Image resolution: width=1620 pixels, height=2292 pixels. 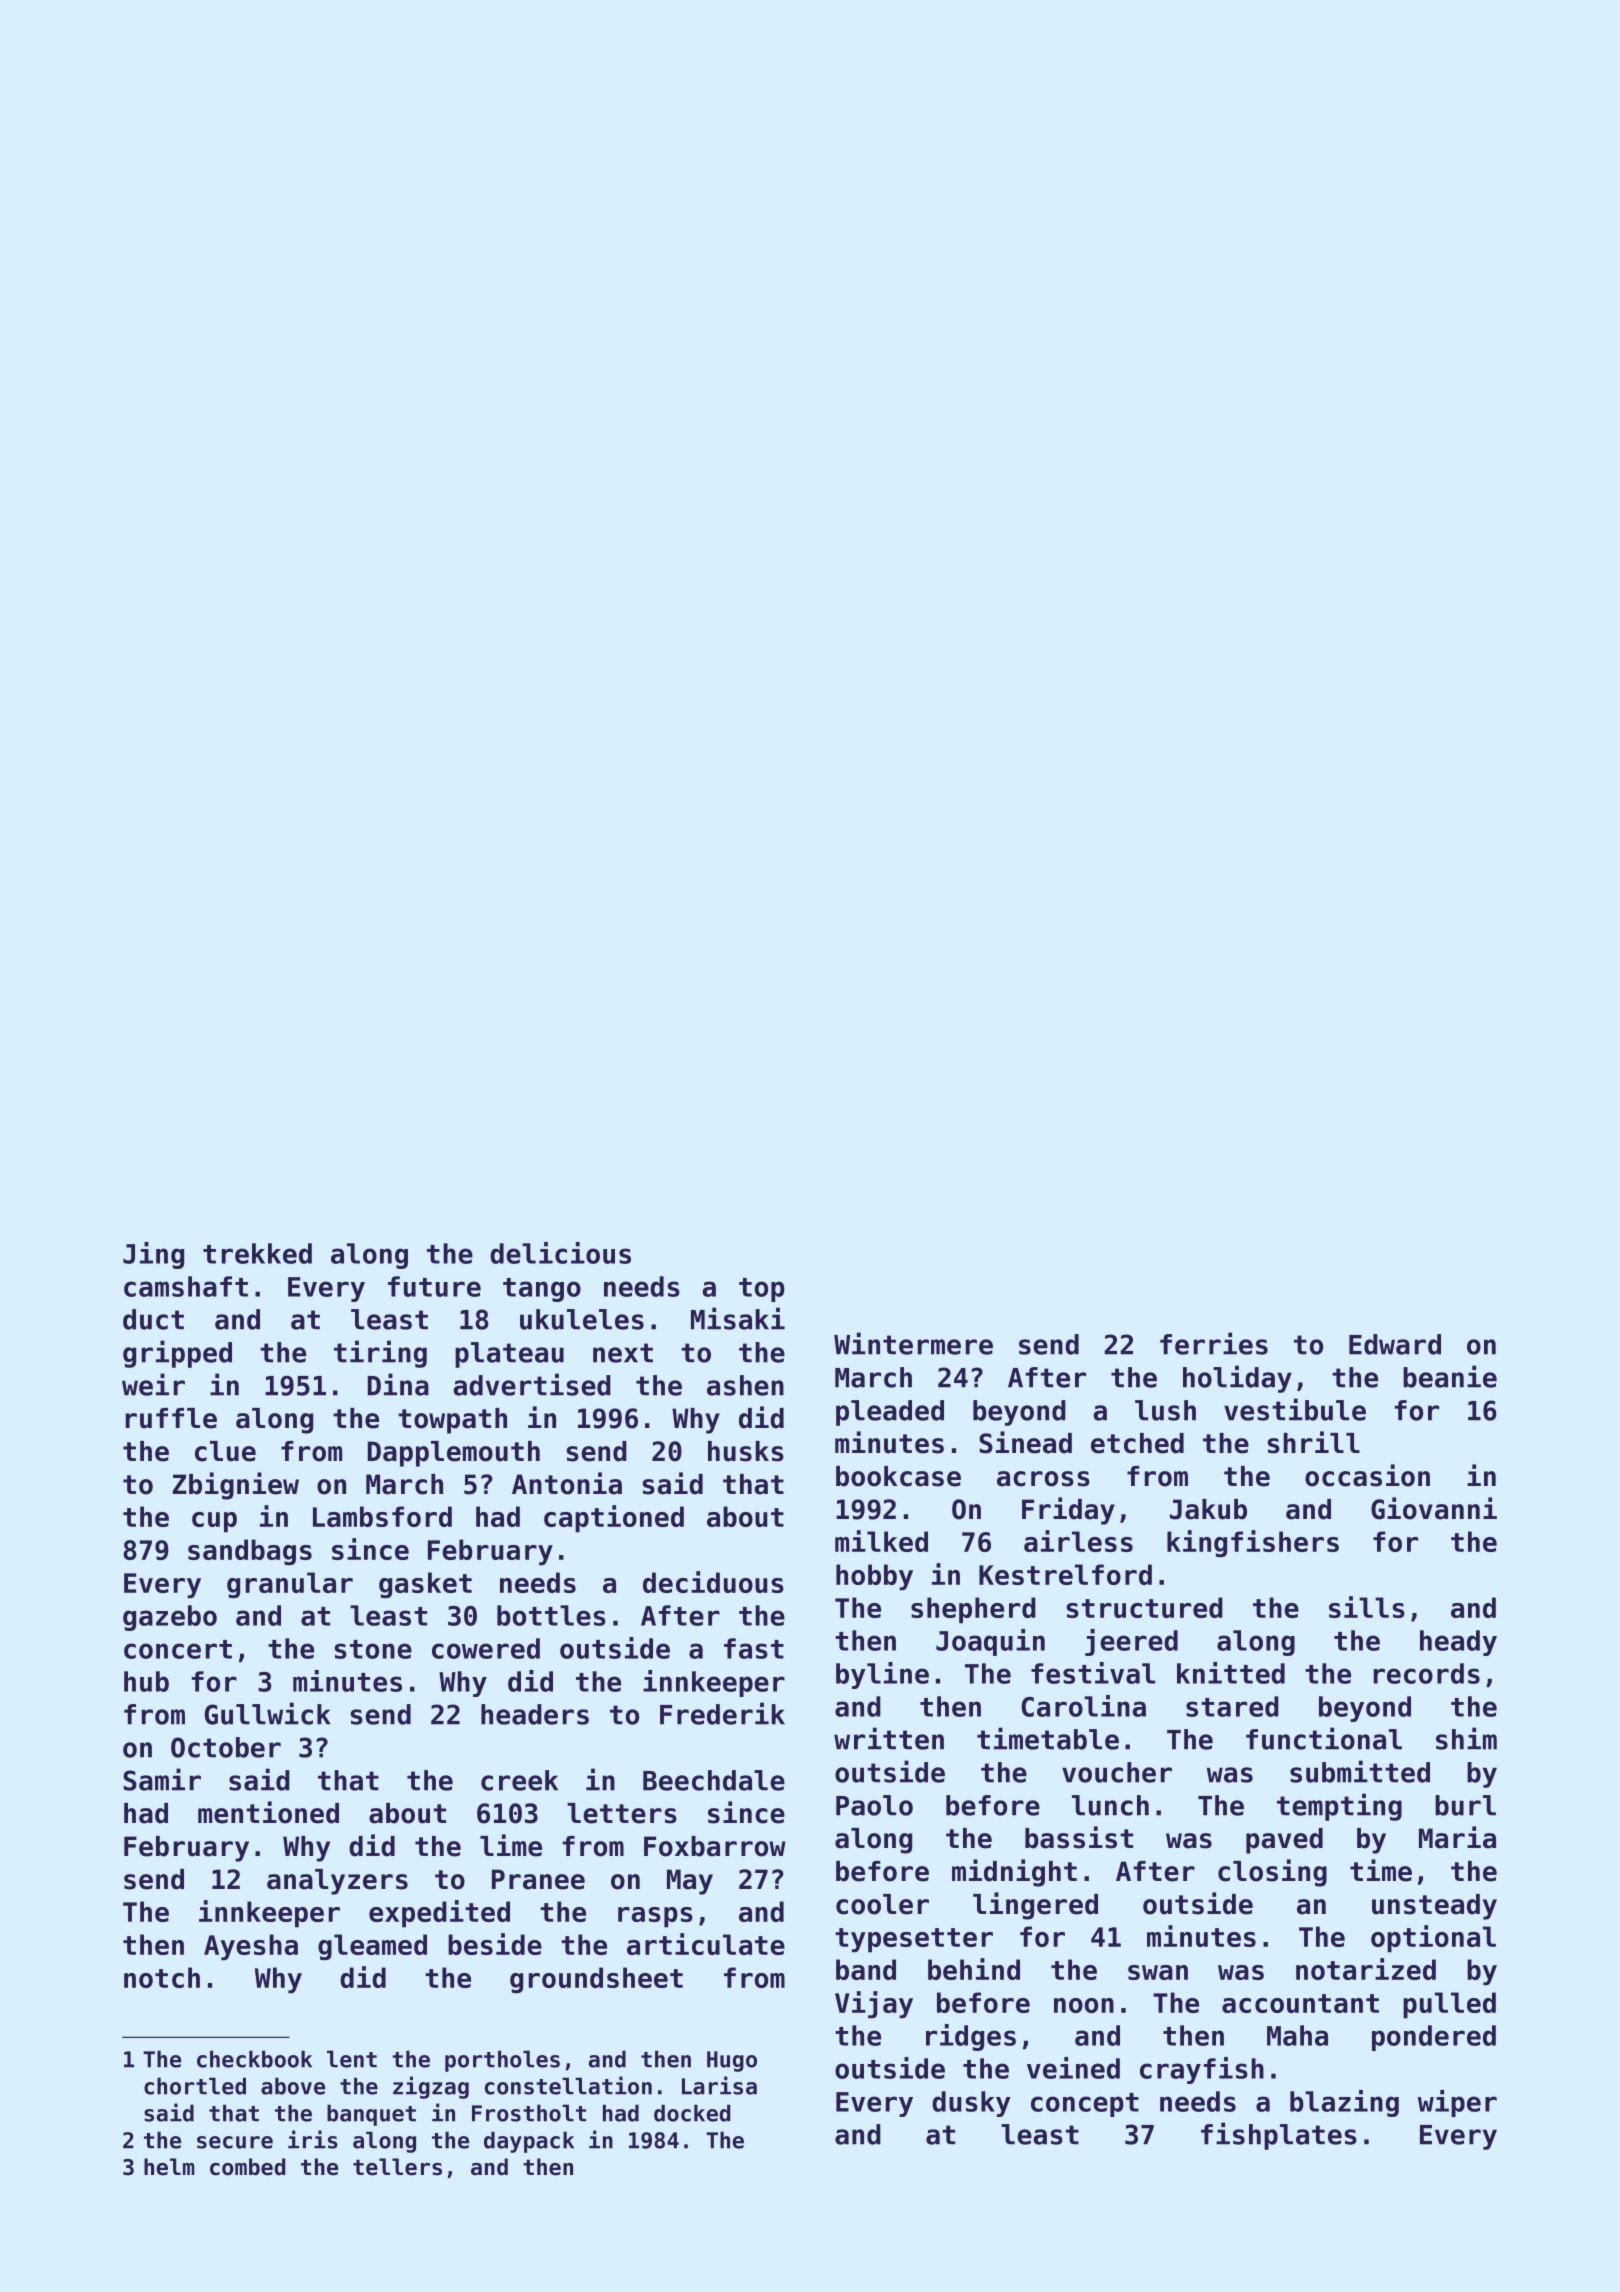 What do you see at coordinates (268, 1812) in the image?
I see `mentioned` at bounding box center [268, 1812].
